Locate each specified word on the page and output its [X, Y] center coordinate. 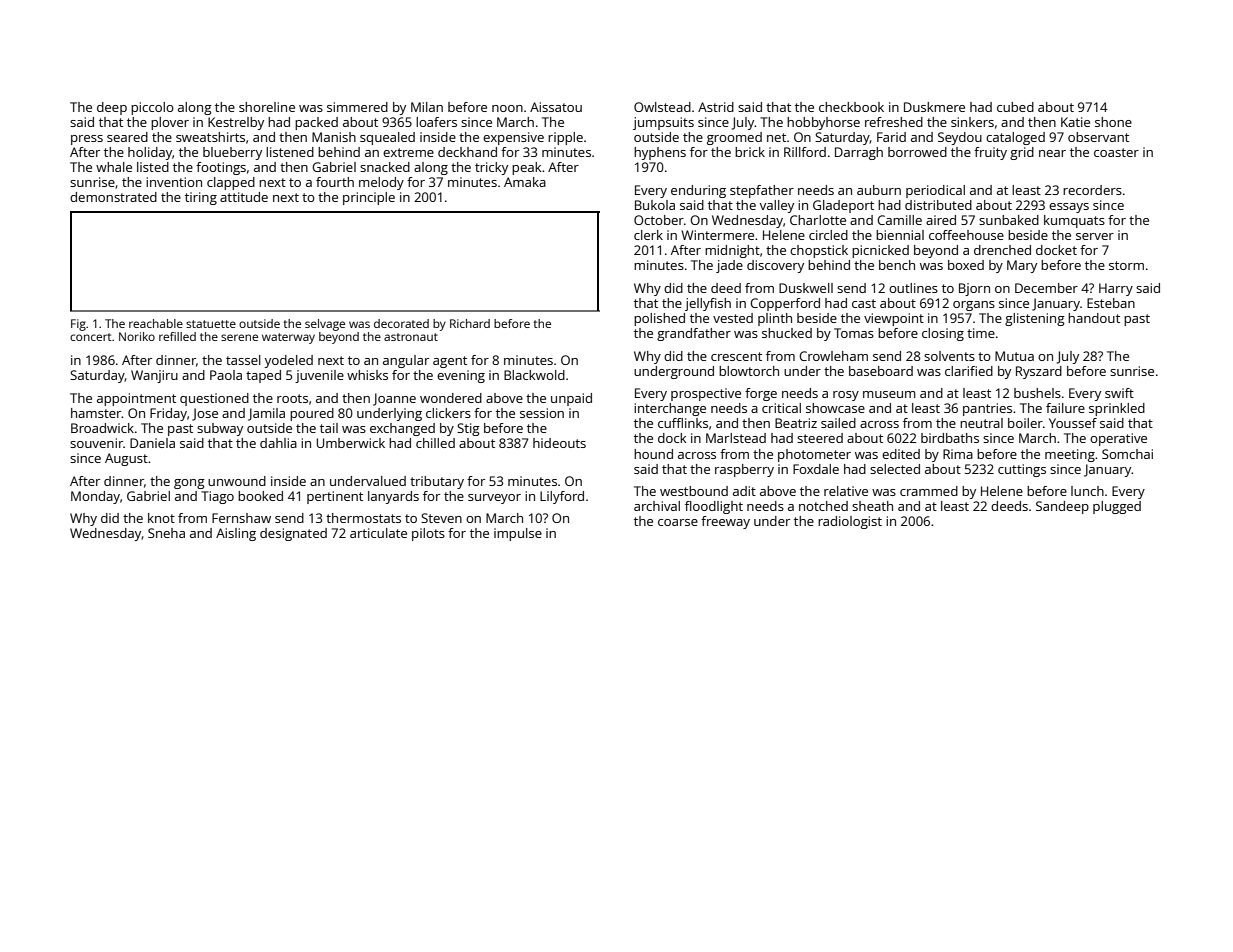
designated [293, 534]
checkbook [851, 107]
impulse [518, 534]
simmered [357, 107]
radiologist [850, 522]
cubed [1015, 107]
